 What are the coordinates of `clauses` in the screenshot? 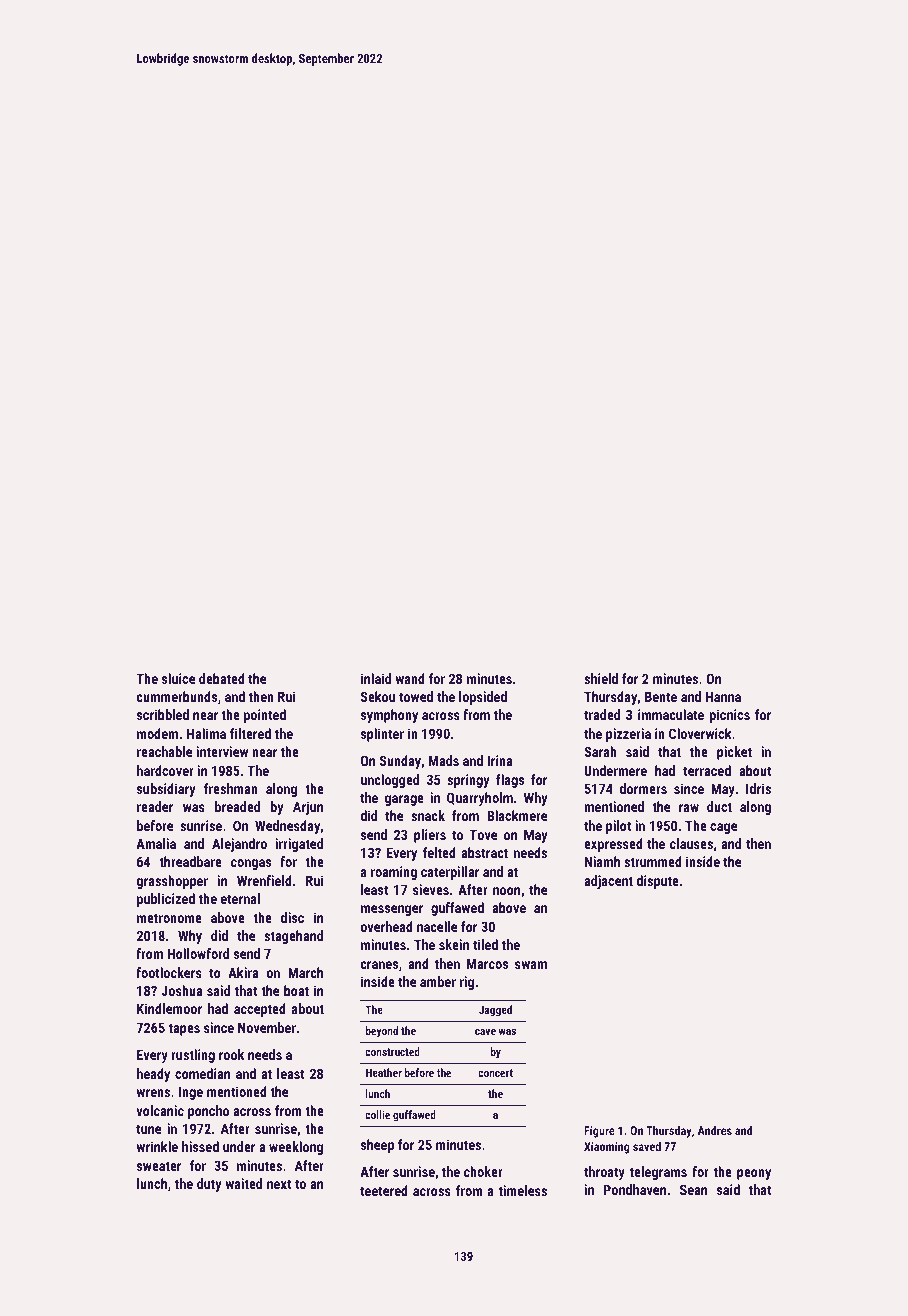 It's located at (691, 843).
